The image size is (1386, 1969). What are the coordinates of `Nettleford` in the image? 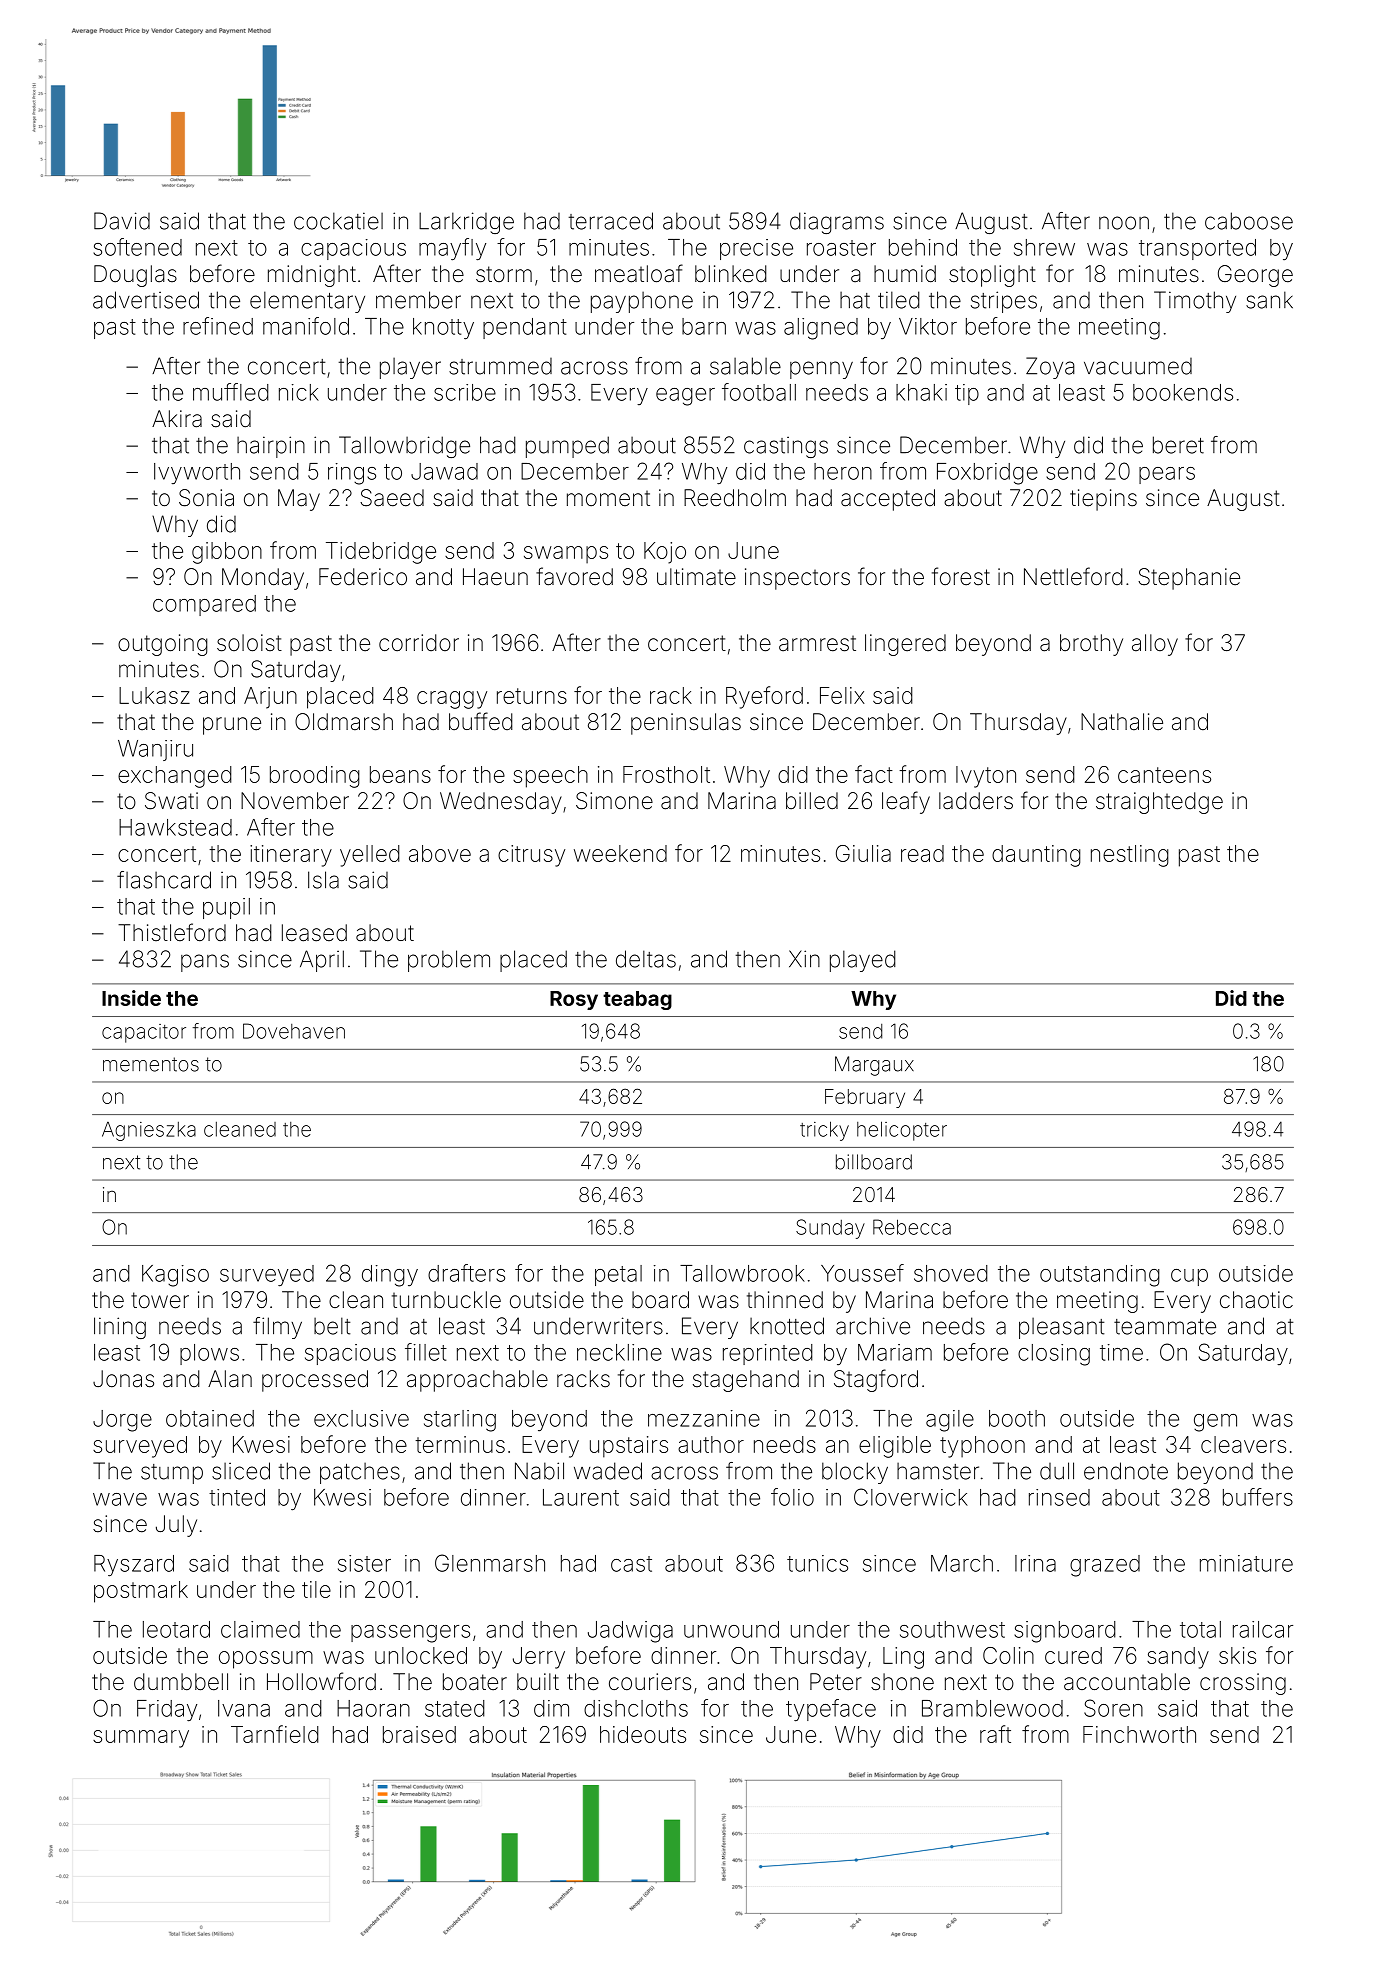 It's located at (1073, 576).
